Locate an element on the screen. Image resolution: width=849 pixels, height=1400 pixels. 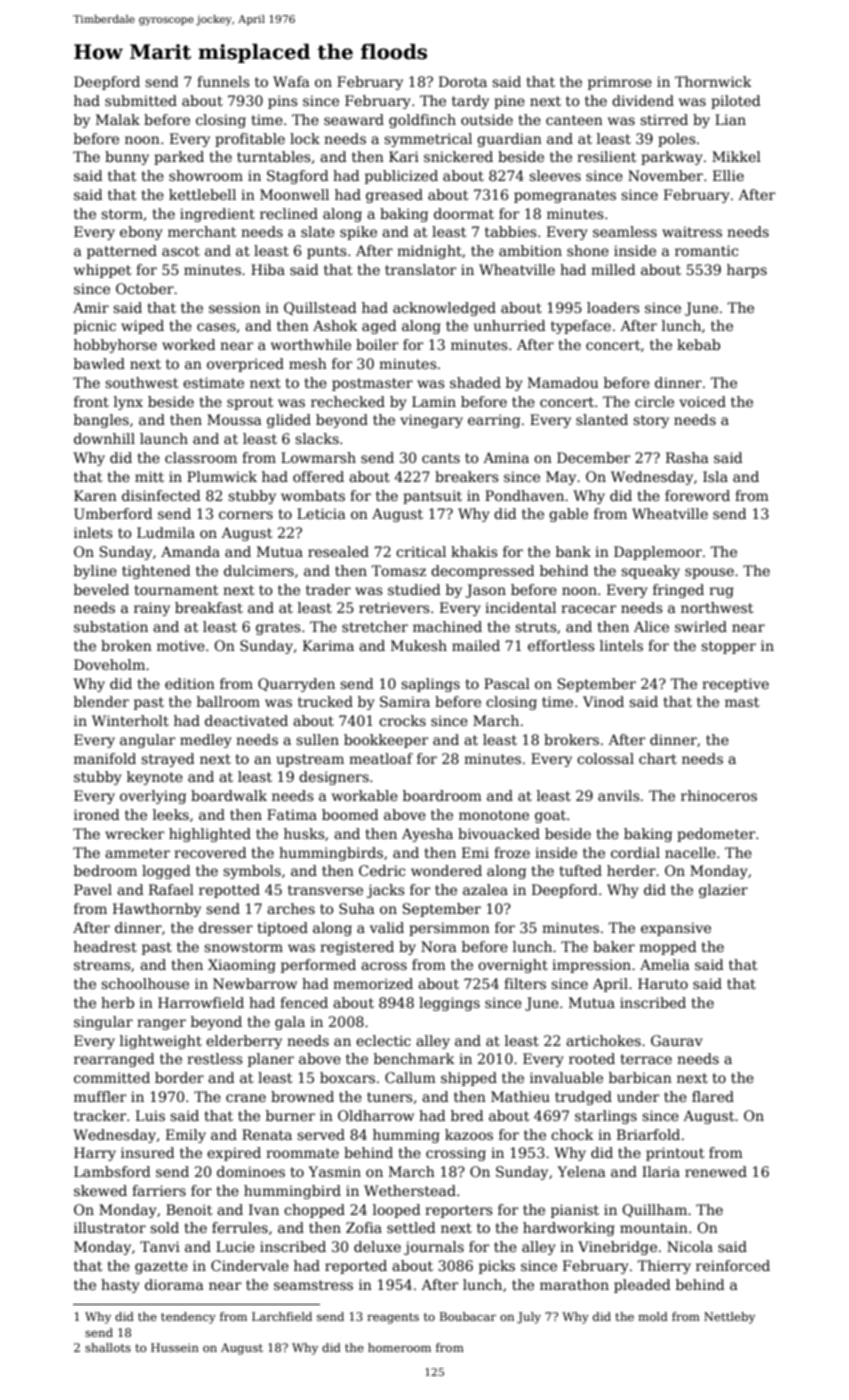
tightened is located at coordinates (156, 572).
